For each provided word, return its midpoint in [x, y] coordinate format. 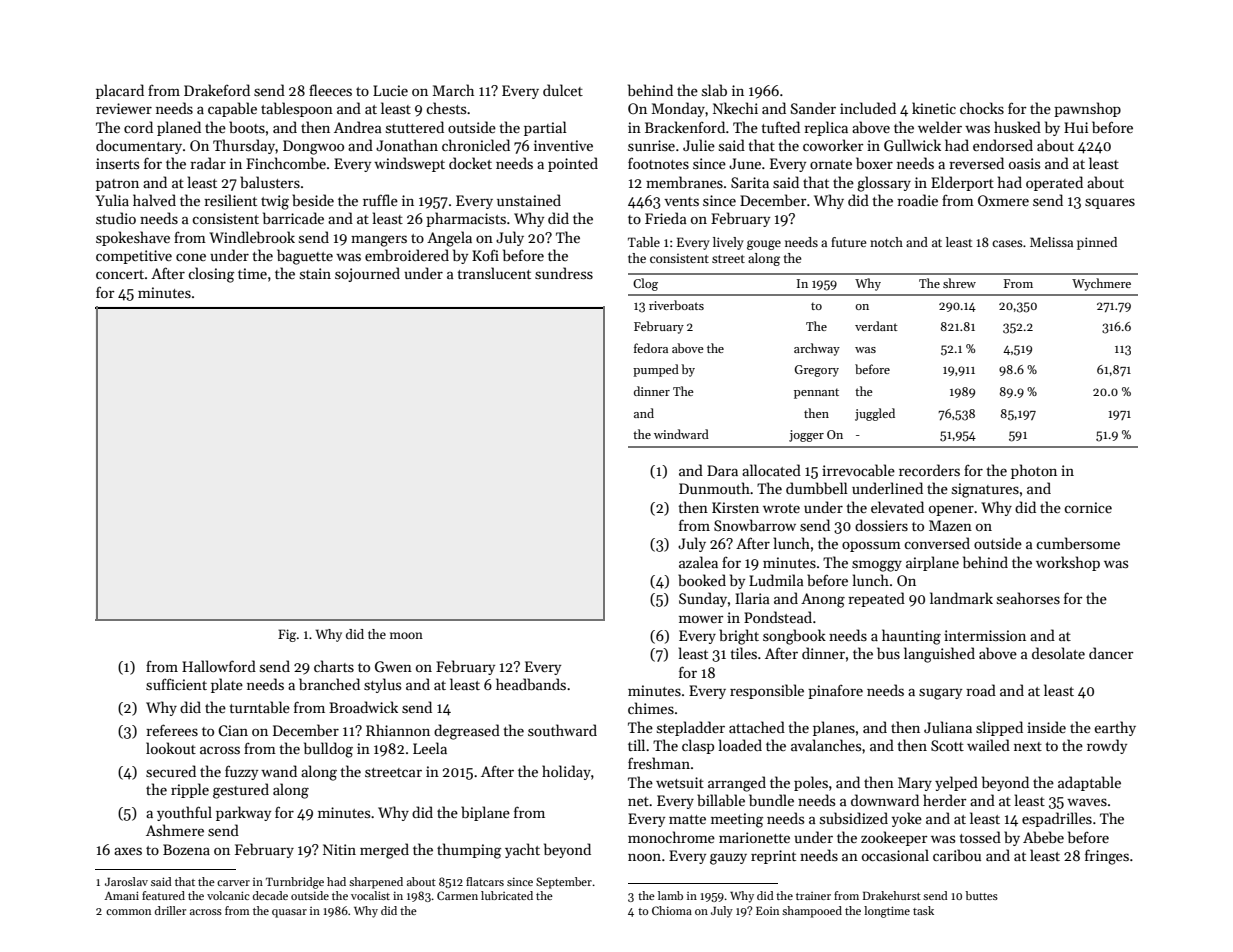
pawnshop [1087, 109]
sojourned [367, 274]
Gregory [817, 371]
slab [714, 90]
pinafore [835, 692]
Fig [287, 635]
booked [702, 580]
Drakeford [217, 90]
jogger [806, 436]
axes [128, 851]
